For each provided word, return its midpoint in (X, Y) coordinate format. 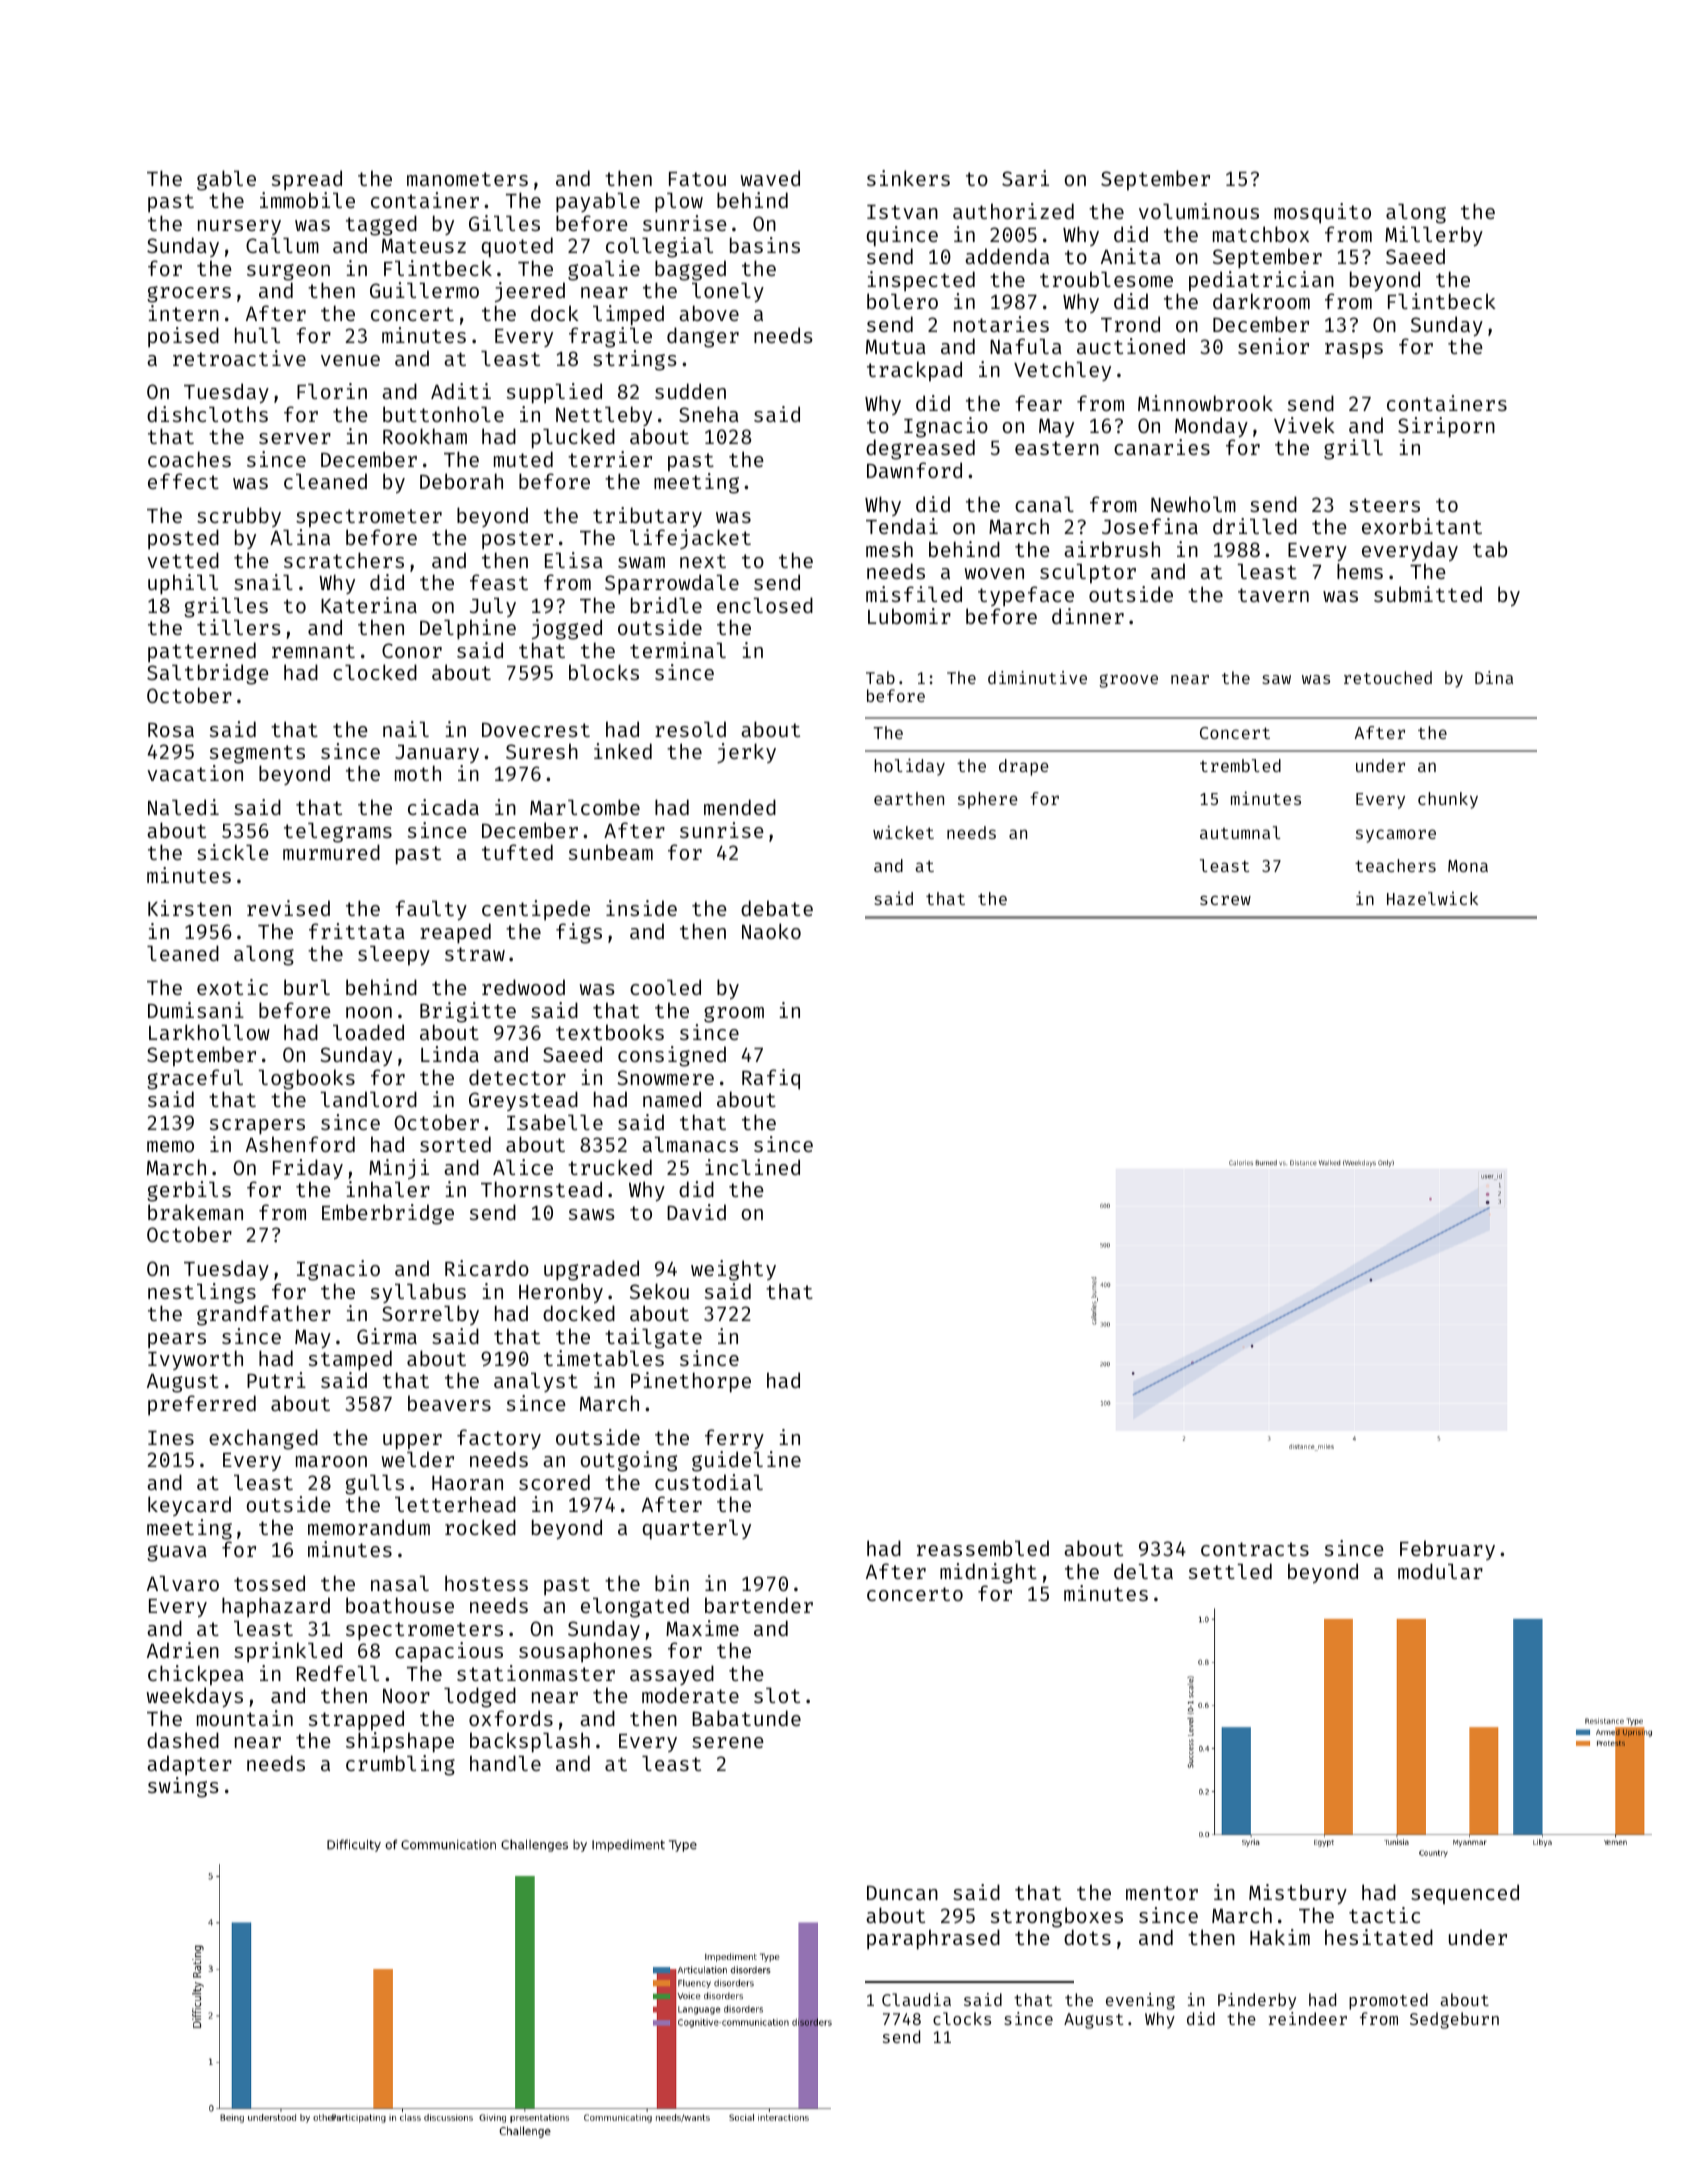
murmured (331, 852)
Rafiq (771, 1079)
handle (505, 1763)
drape (1024, 767)
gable (226, 180)
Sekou (659, 1291)
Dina (1494, 677)
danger (703, 337)
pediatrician (1261, 281)
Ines (171, 1438)
